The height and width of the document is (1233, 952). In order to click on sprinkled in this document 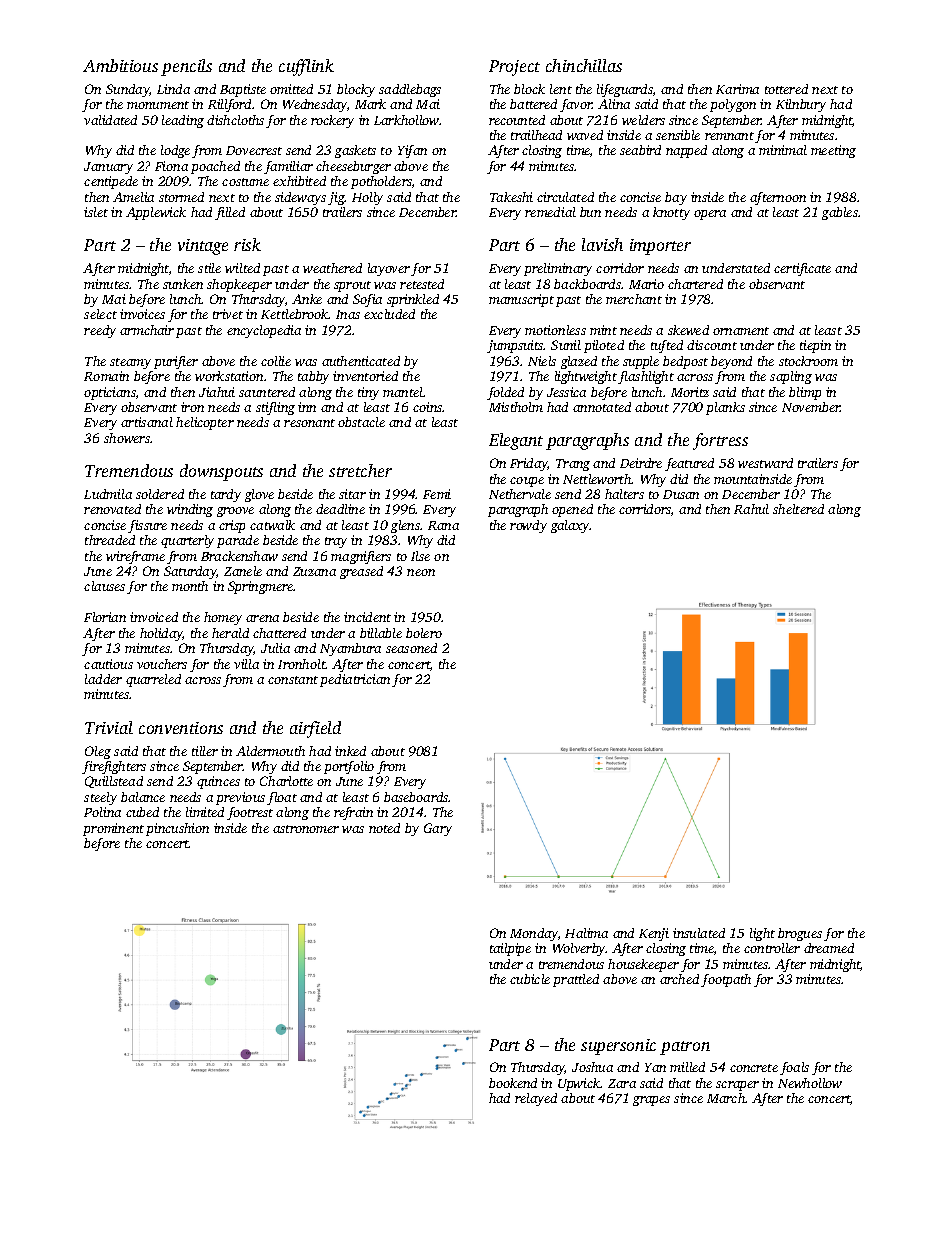, I will do `click(413, 300)`.
